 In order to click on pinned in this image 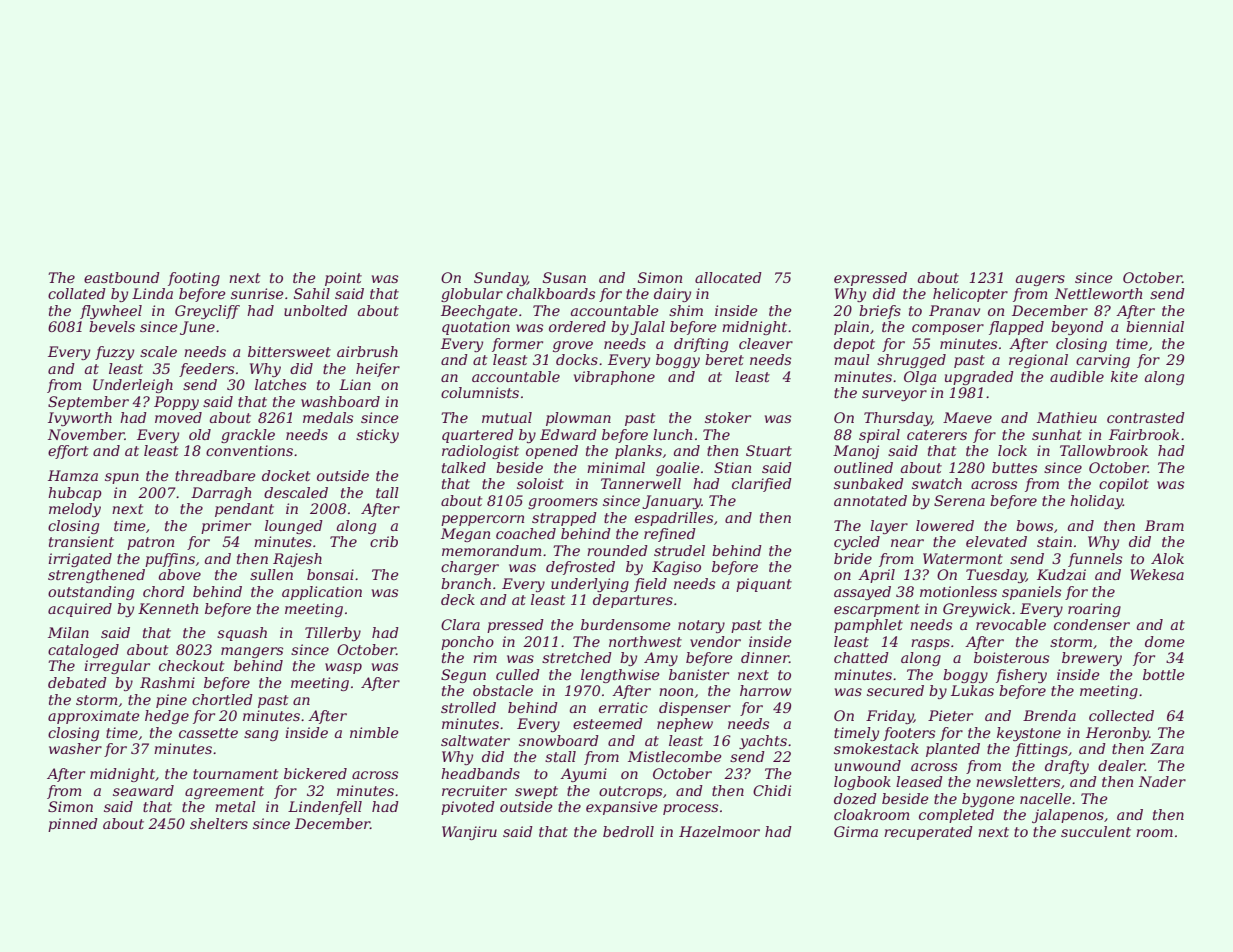, I will do `click(73, 825)`.
